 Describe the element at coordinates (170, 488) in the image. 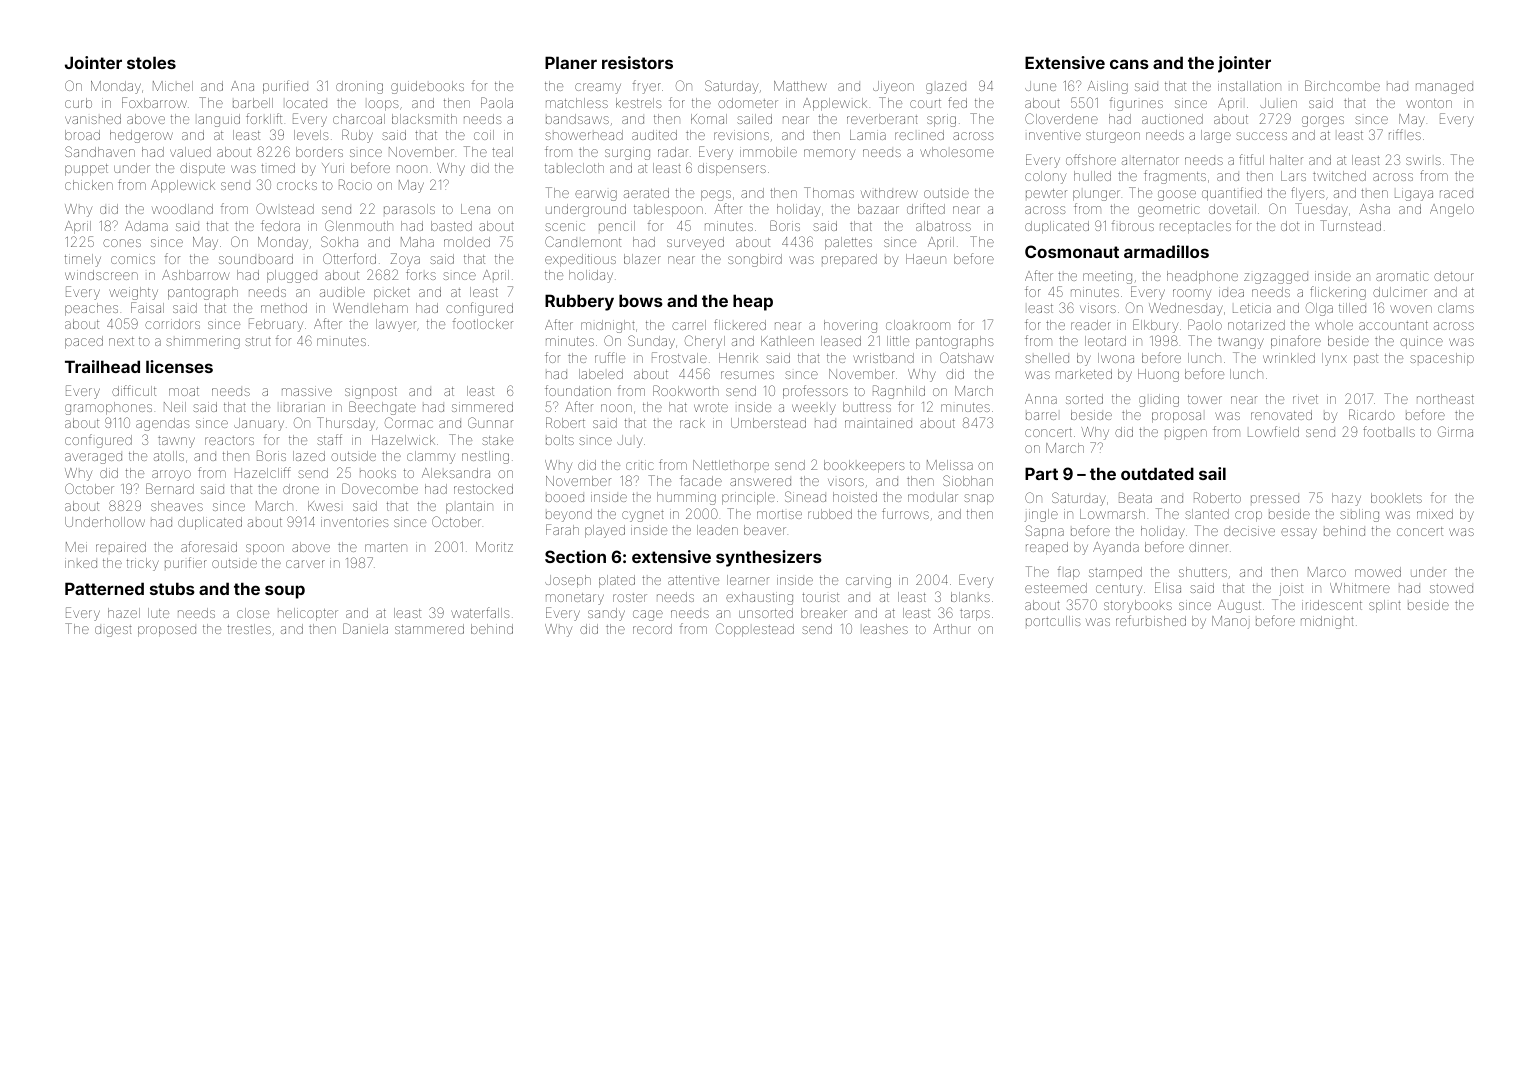

I see `Bernard` at that location.
